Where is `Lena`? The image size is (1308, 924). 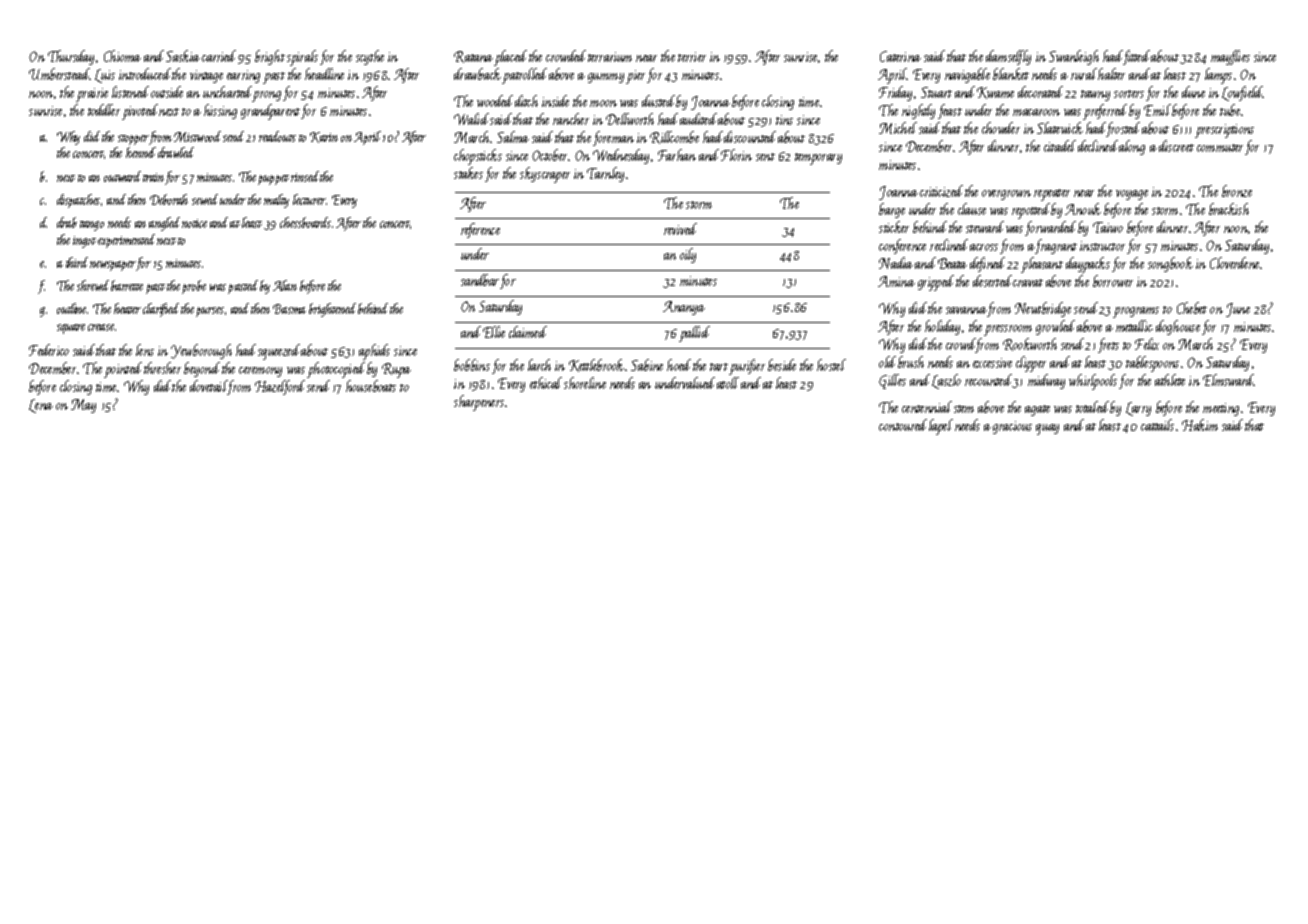 Lena is located at coordinates (41, 406).
